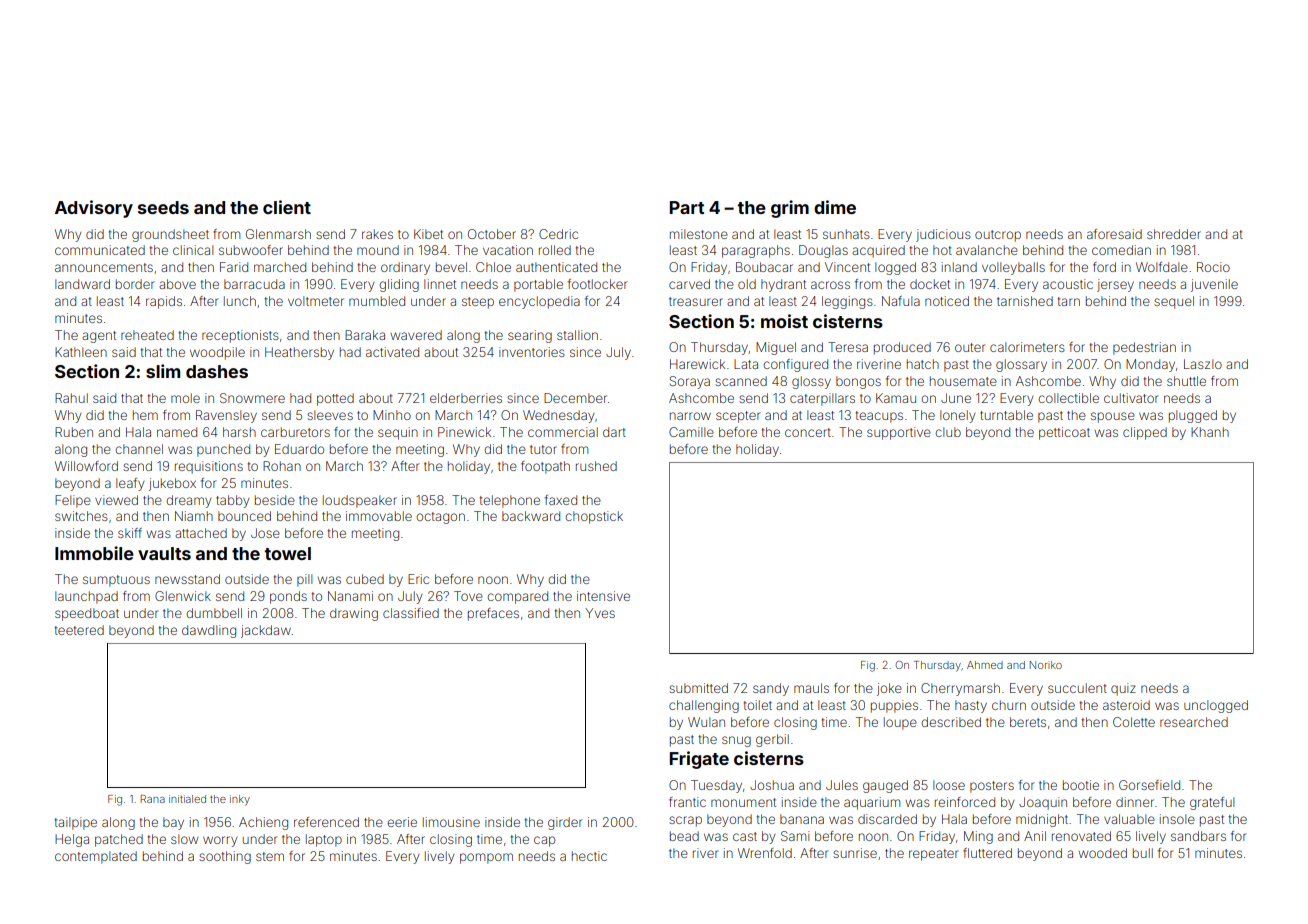  What do you see at coordinates (808, 432) in the screenshot?
I see `concert` at bounding box center [808, 432].
